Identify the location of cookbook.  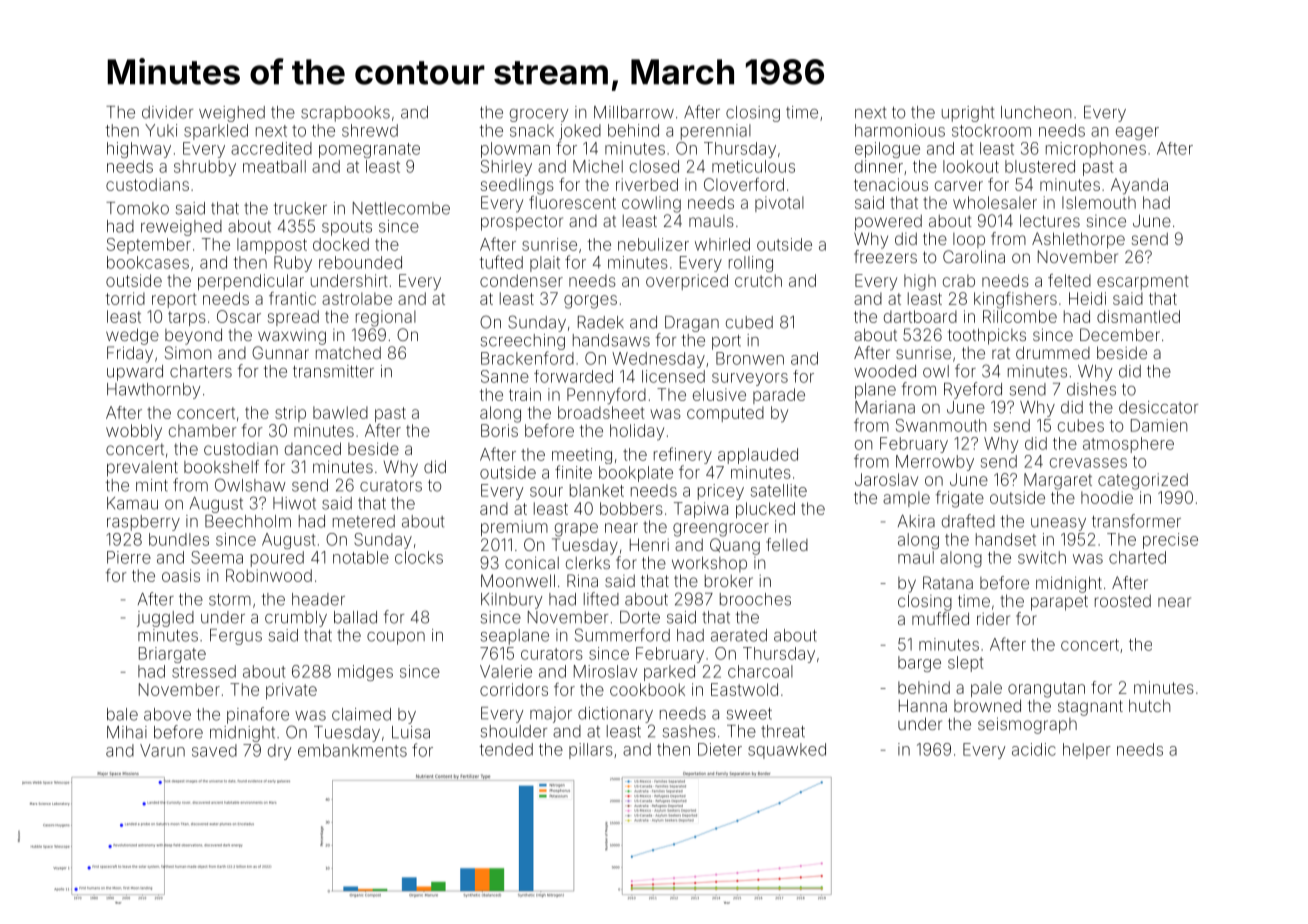
(647, 689).
